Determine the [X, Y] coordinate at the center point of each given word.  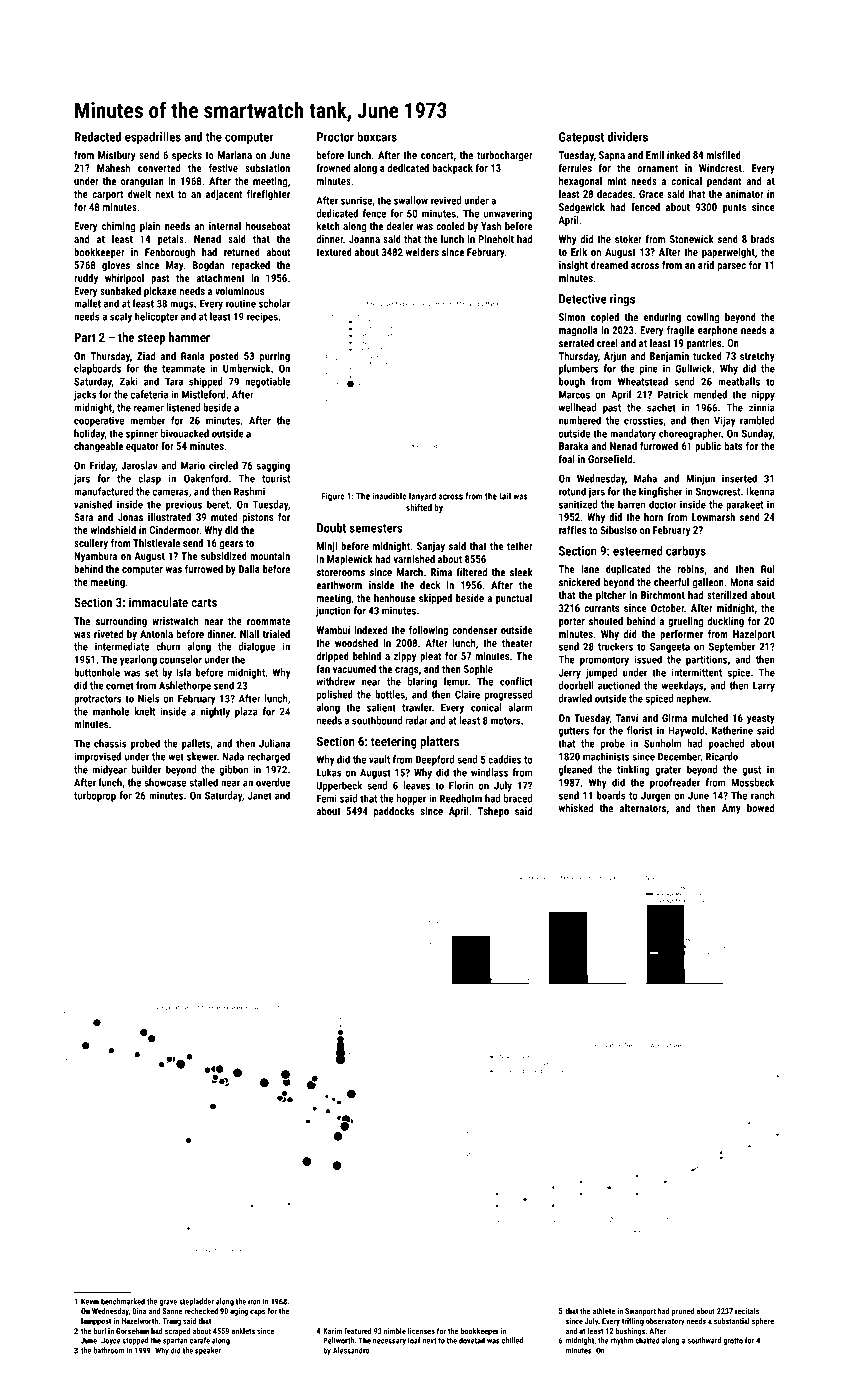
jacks [85, 395]
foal [567, 459]
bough [572, 382]
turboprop [95, 796]
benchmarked [123, 1301]
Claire [467, 694]
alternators [643, 808]
